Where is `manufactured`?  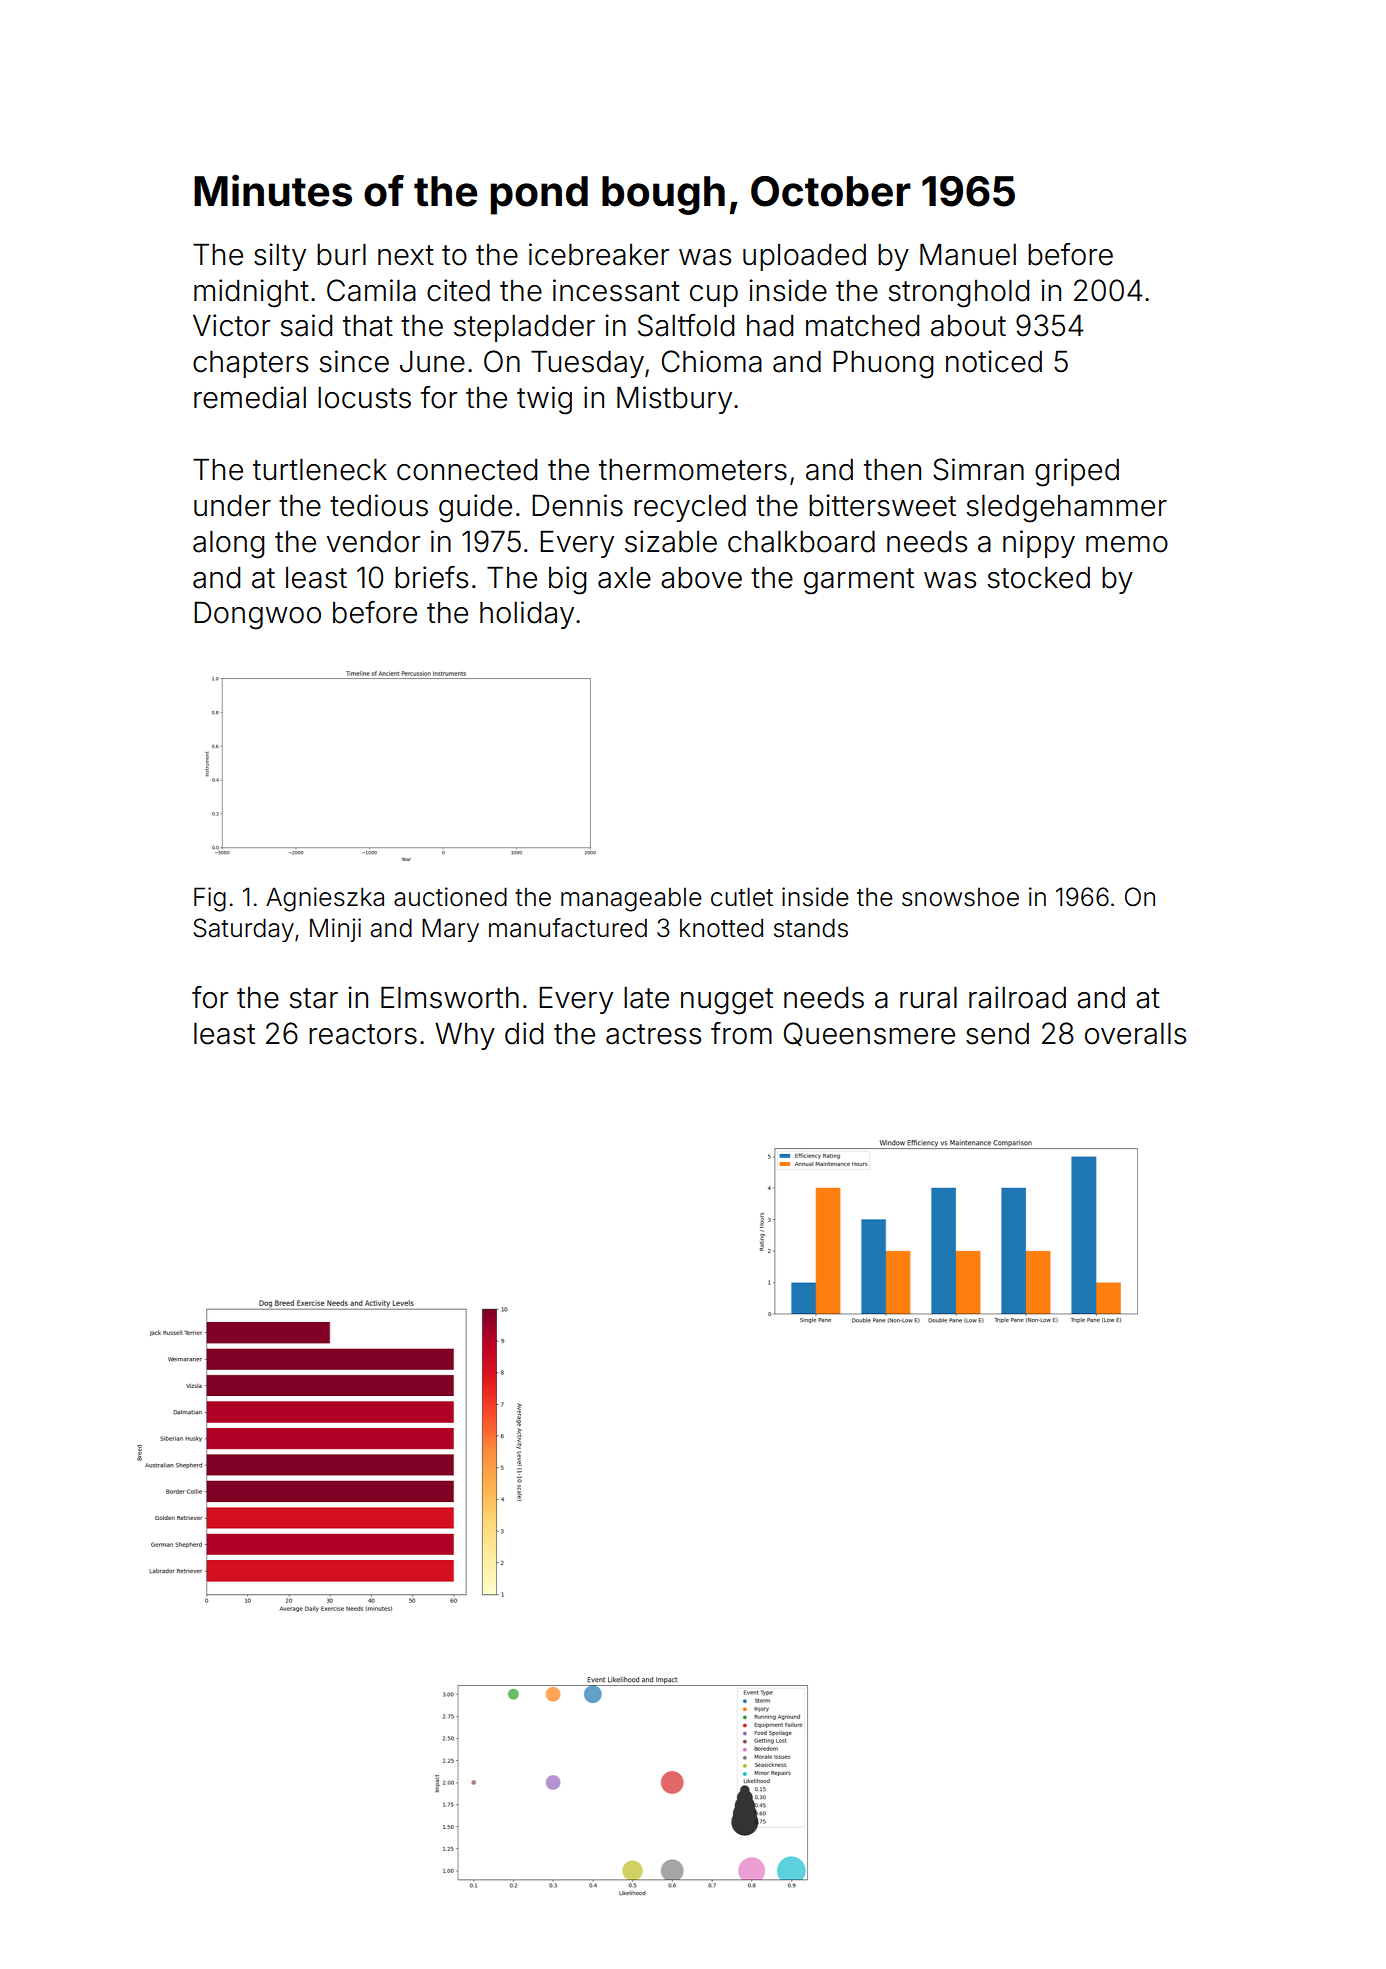
manufactured is located at coordinates (568, 928).
